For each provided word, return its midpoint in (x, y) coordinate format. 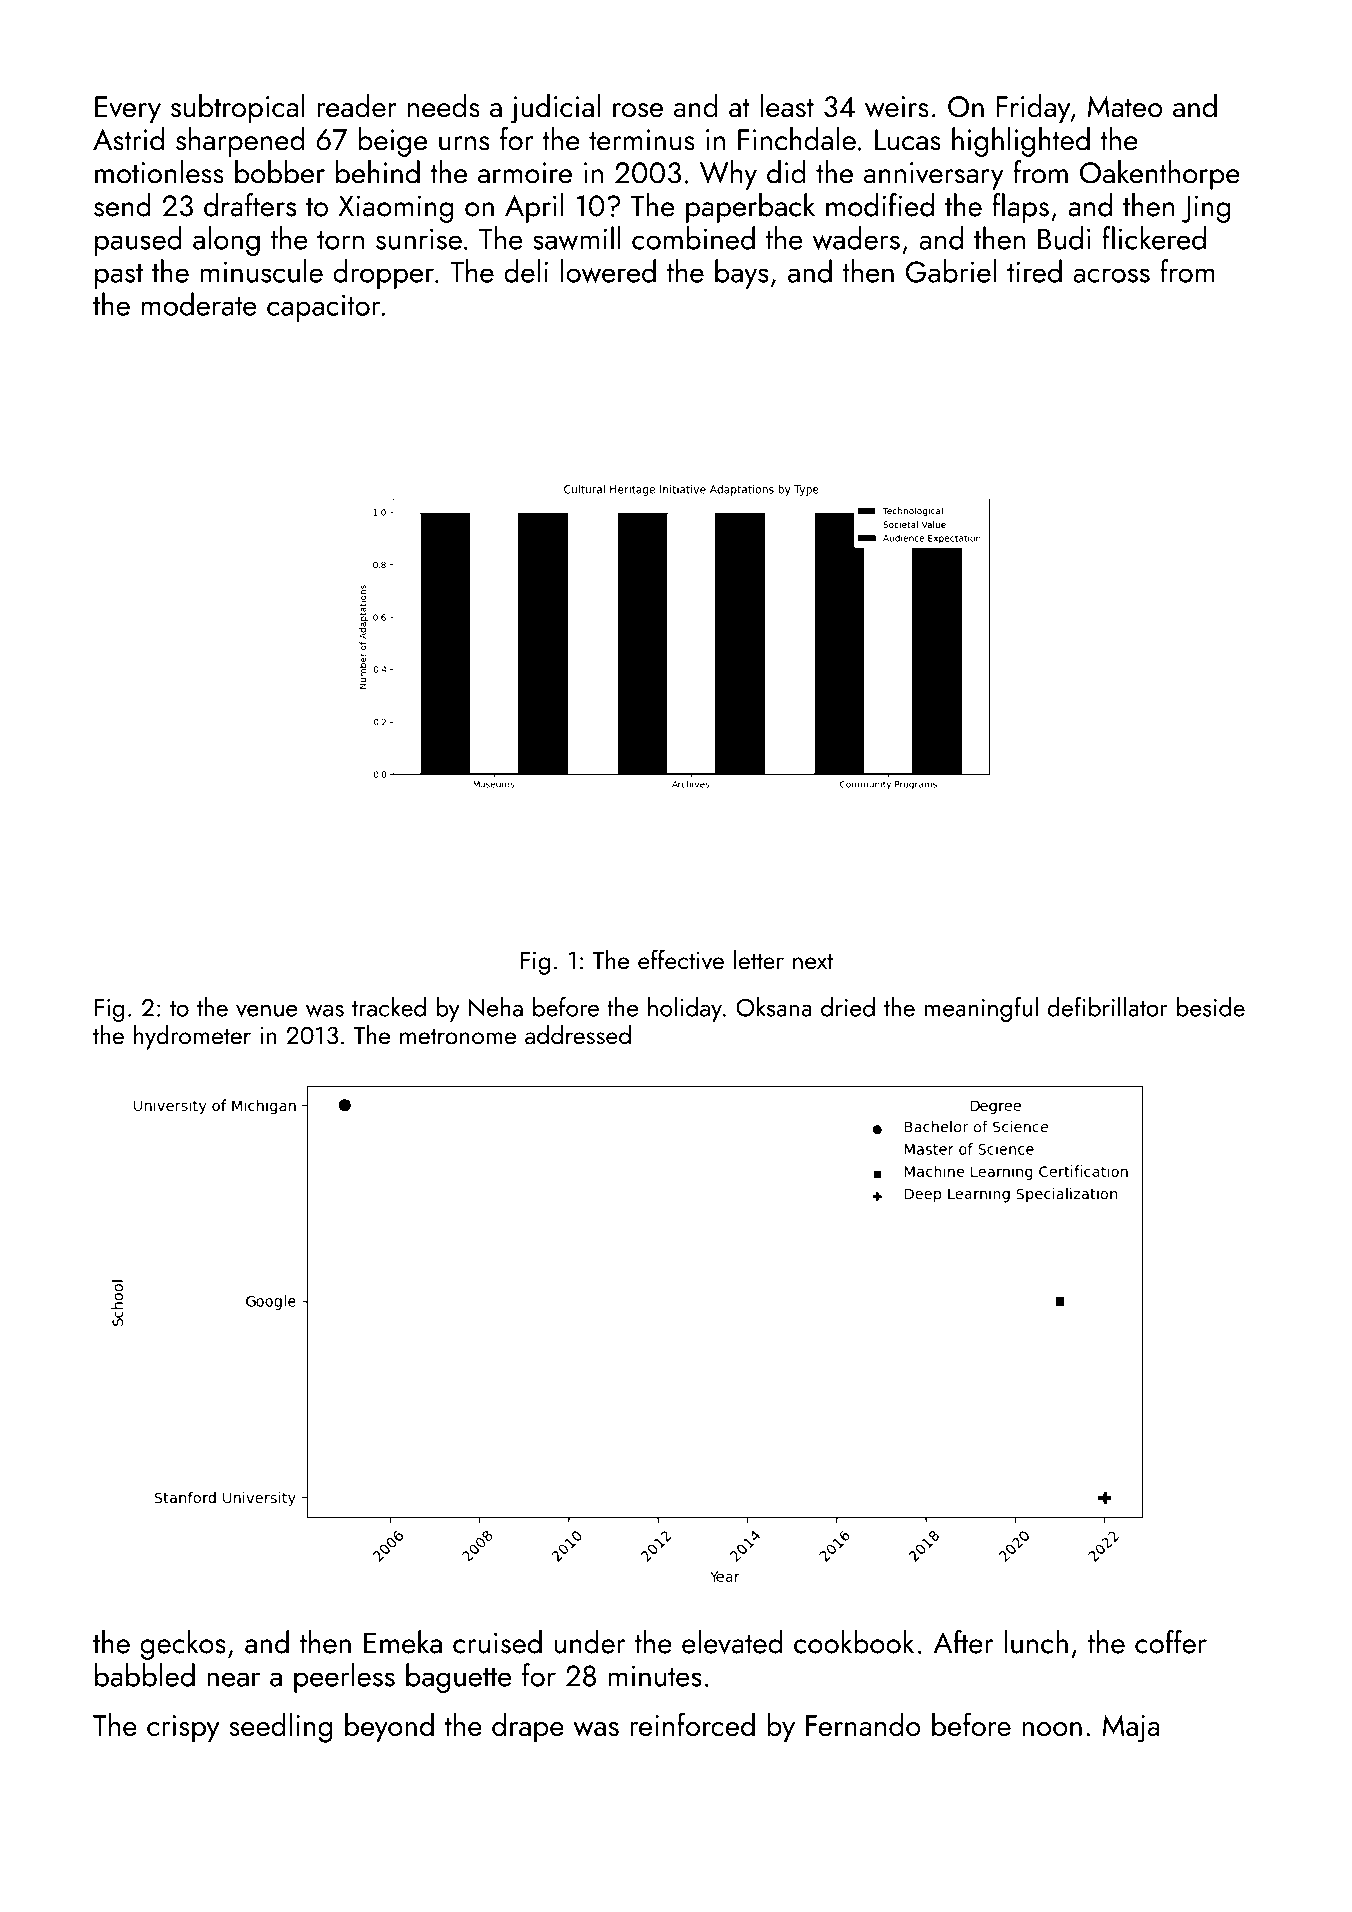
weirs (897, 107)
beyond (389, 1728)
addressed (578, 1035)
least (787, 106)
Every (128, 110)
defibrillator (1108, 1007)
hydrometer (192, 1037)
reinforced (692, 1724)
